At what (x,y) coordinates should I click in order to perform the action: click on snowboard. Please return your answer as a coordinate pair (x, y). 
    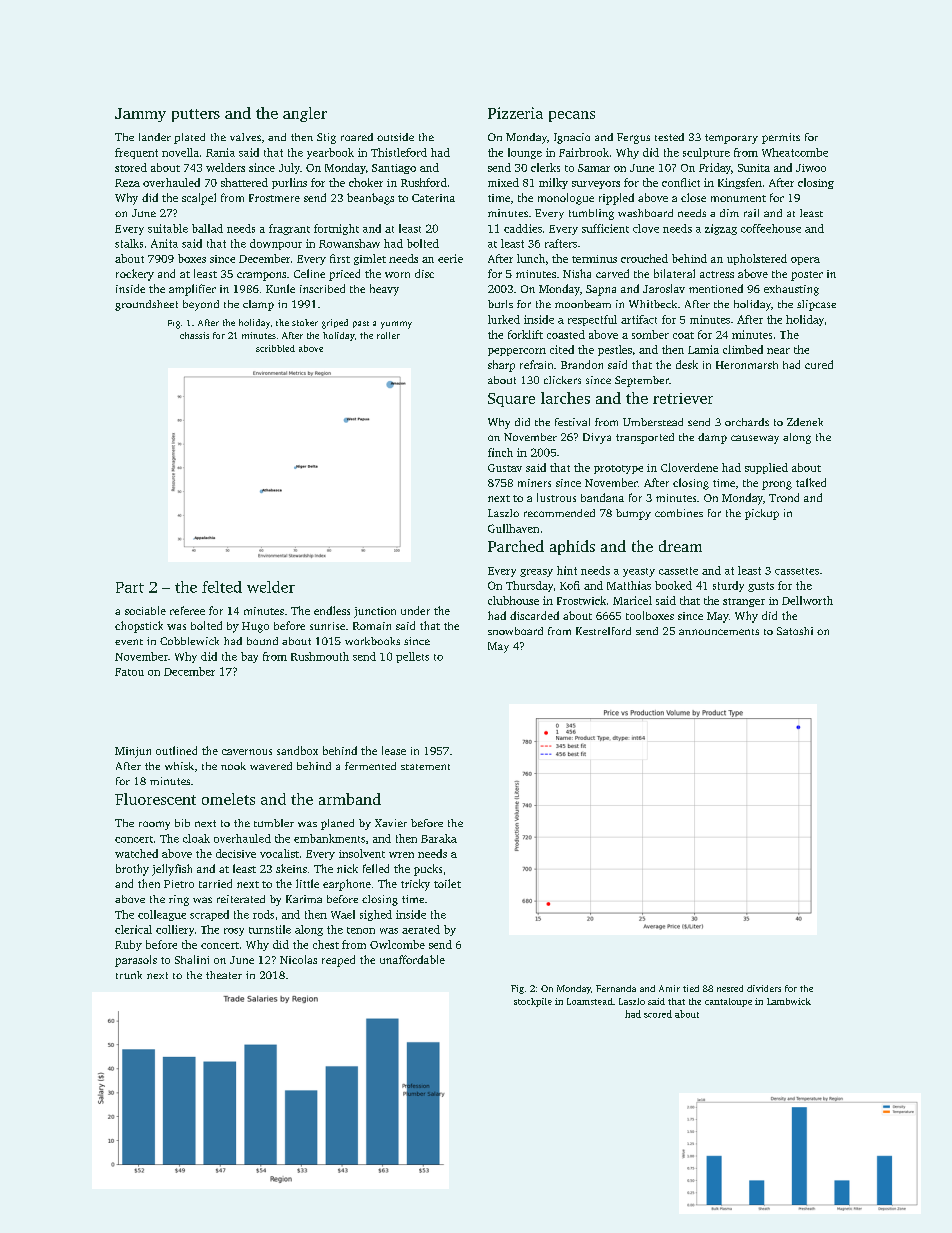
    Looking at the image, I should click on (515, 631).
